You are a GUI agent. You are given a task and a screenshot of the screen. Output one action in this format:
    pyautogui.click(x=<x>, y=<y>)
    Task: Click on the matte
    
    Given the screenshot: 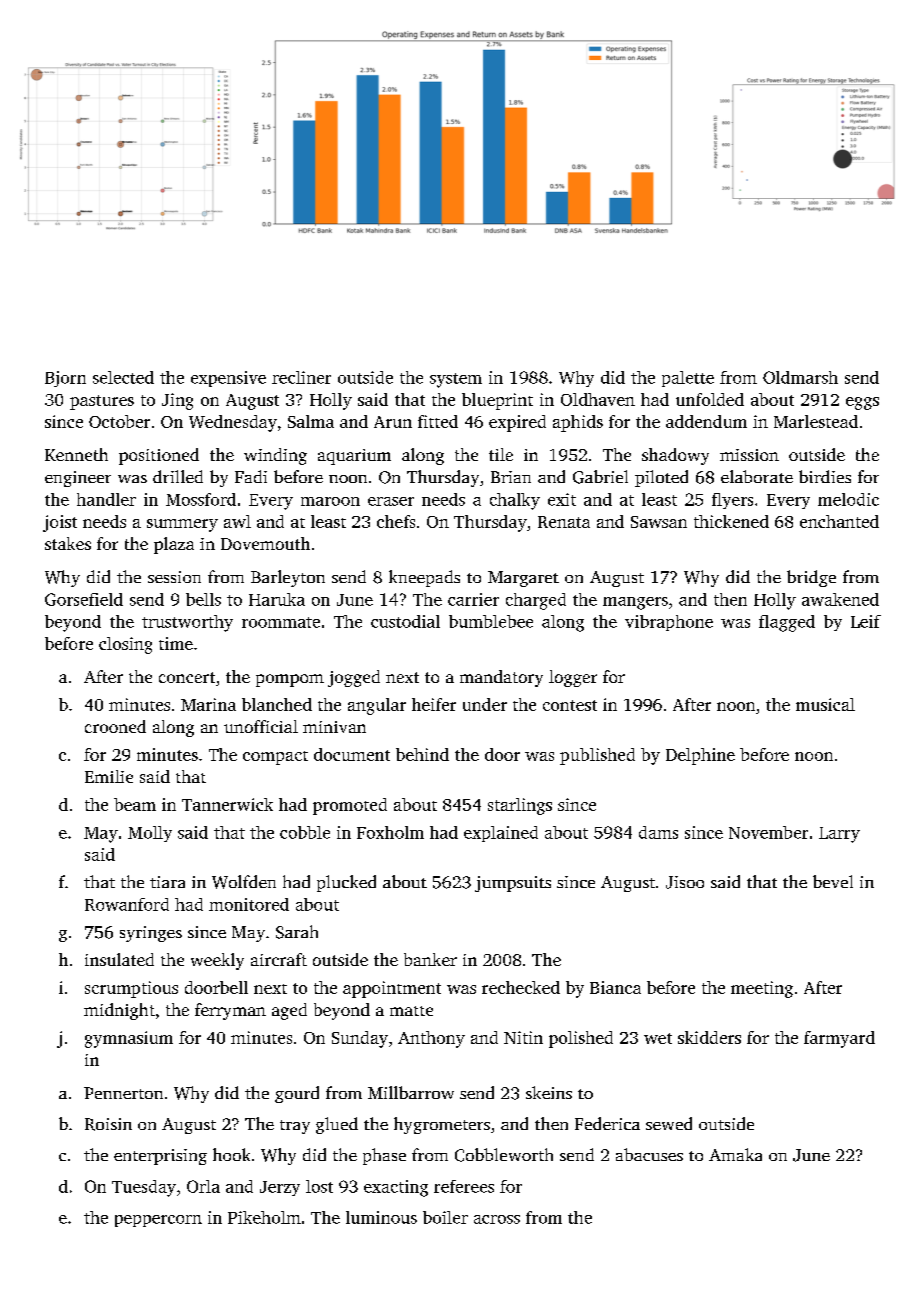 What is the action you would take?
    pyautogui.click(x=411, y=1011)
